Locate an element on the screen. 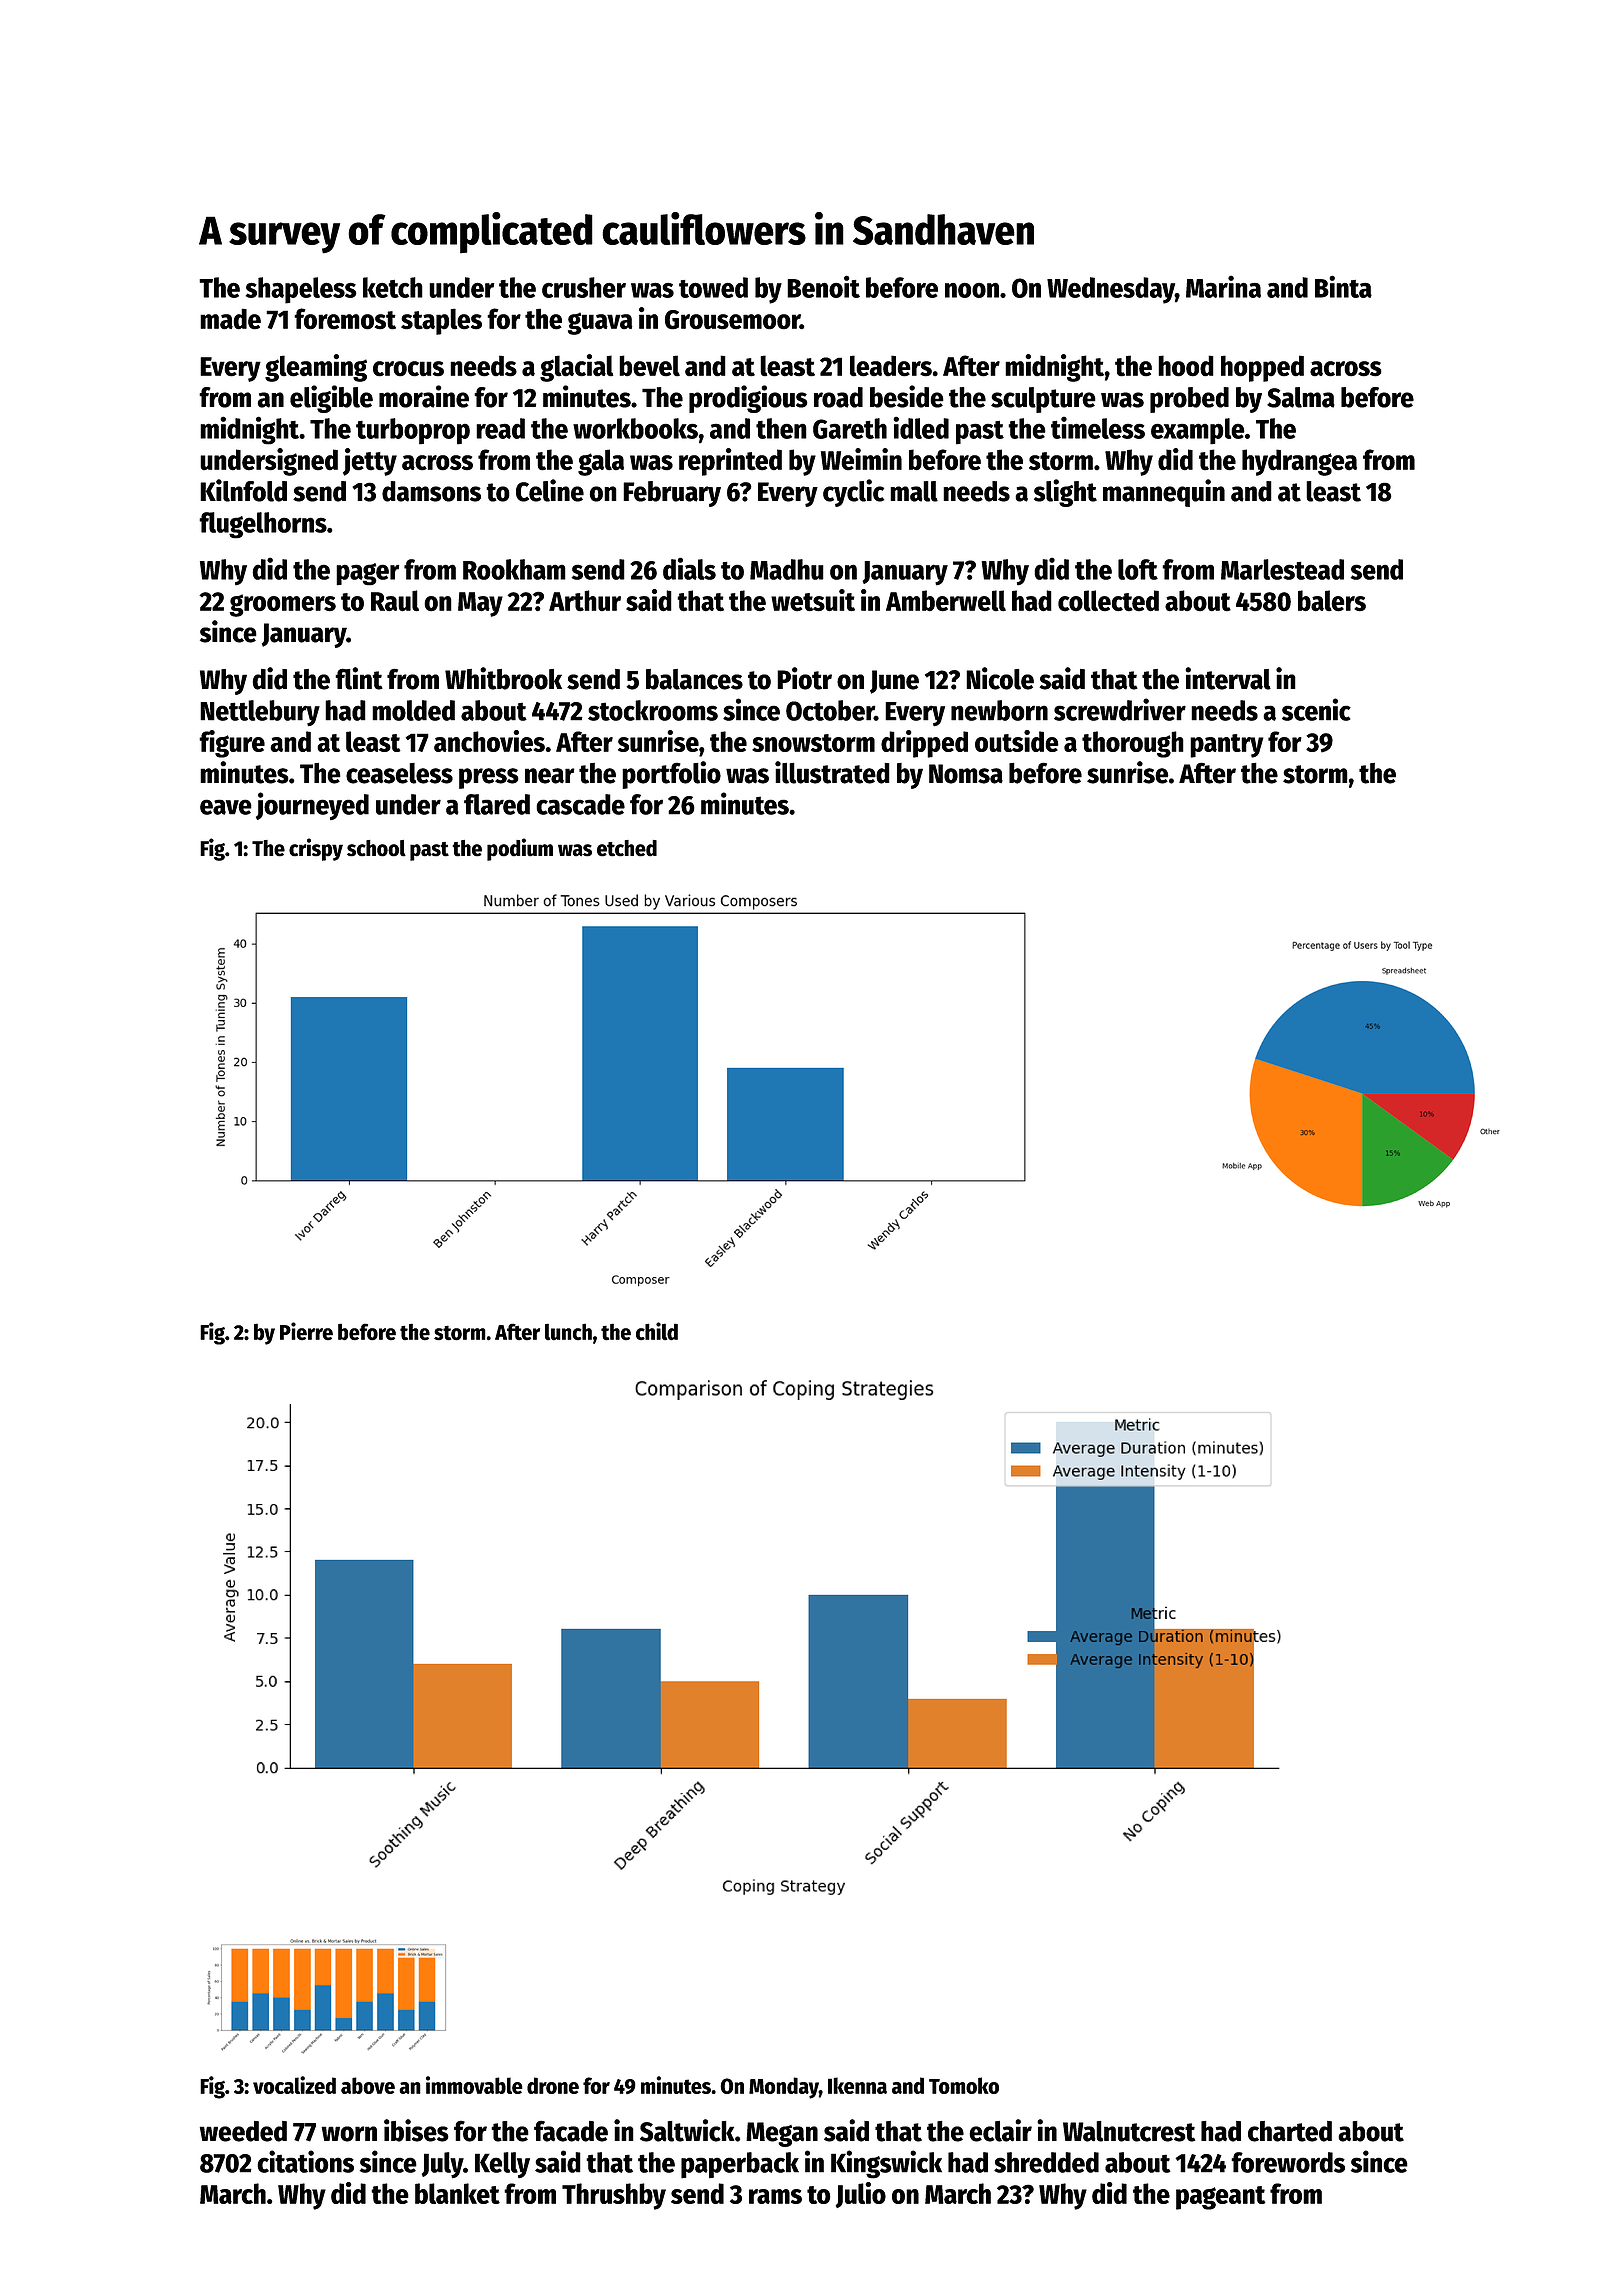 This screenshot has height=2292, width=1620. lunch is located at coordinates (568, 1332).
